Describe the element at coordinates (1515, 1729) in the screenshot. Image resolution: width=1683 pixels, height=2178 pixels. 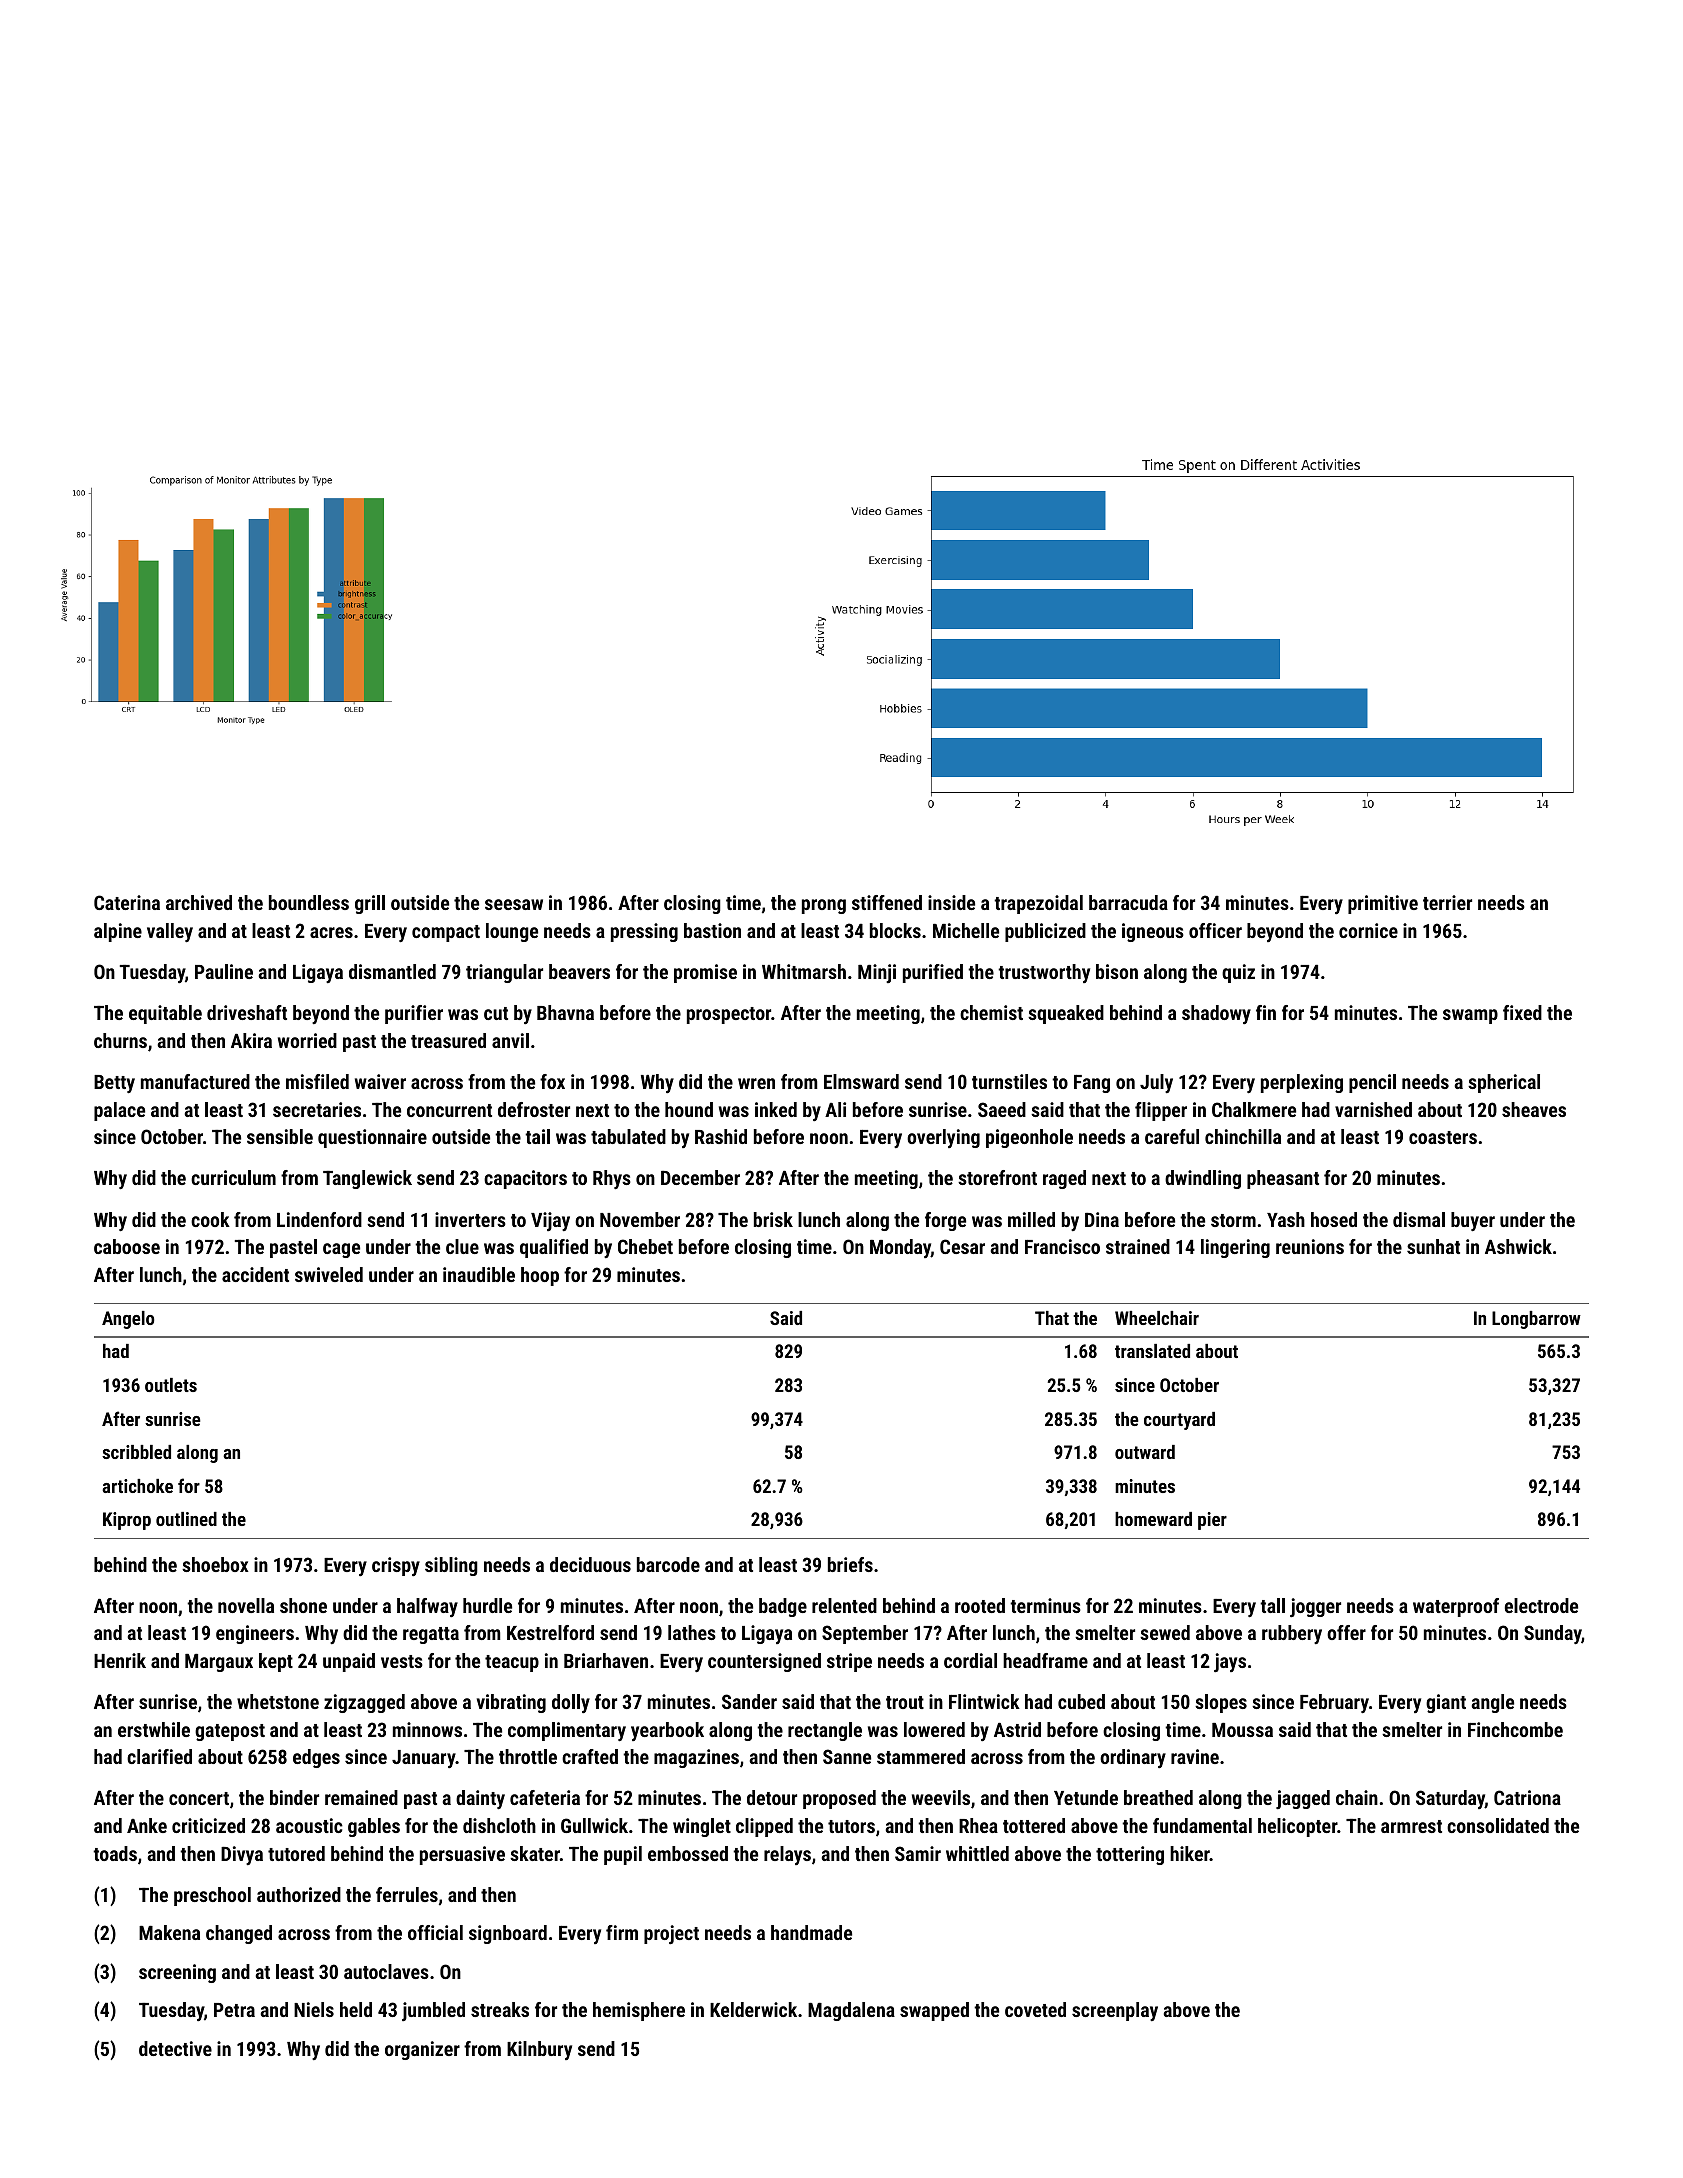
I see `Finchcombe` at that location.
